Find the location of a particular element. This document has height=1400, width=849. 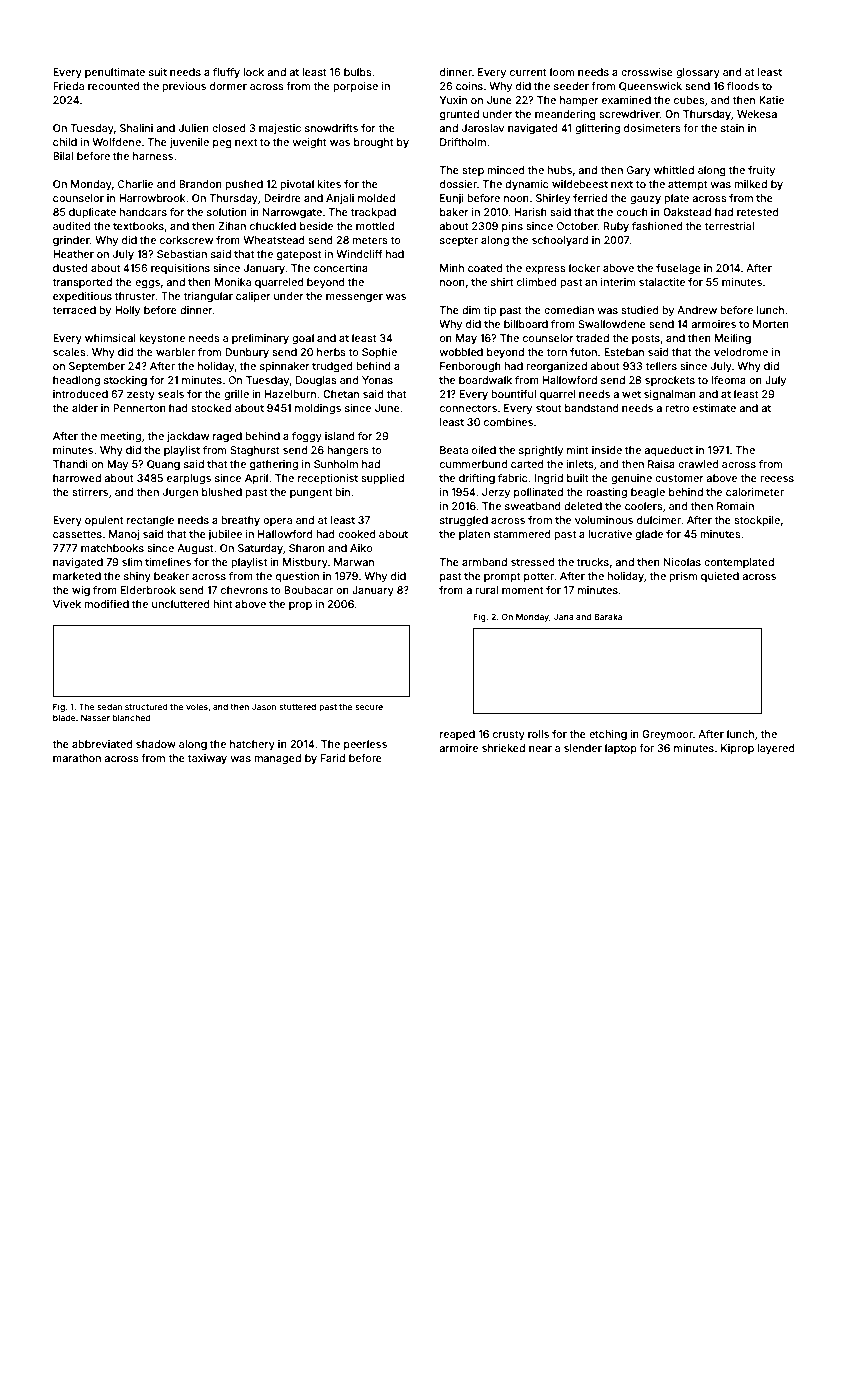

express is located at coordinates (545, 270).
